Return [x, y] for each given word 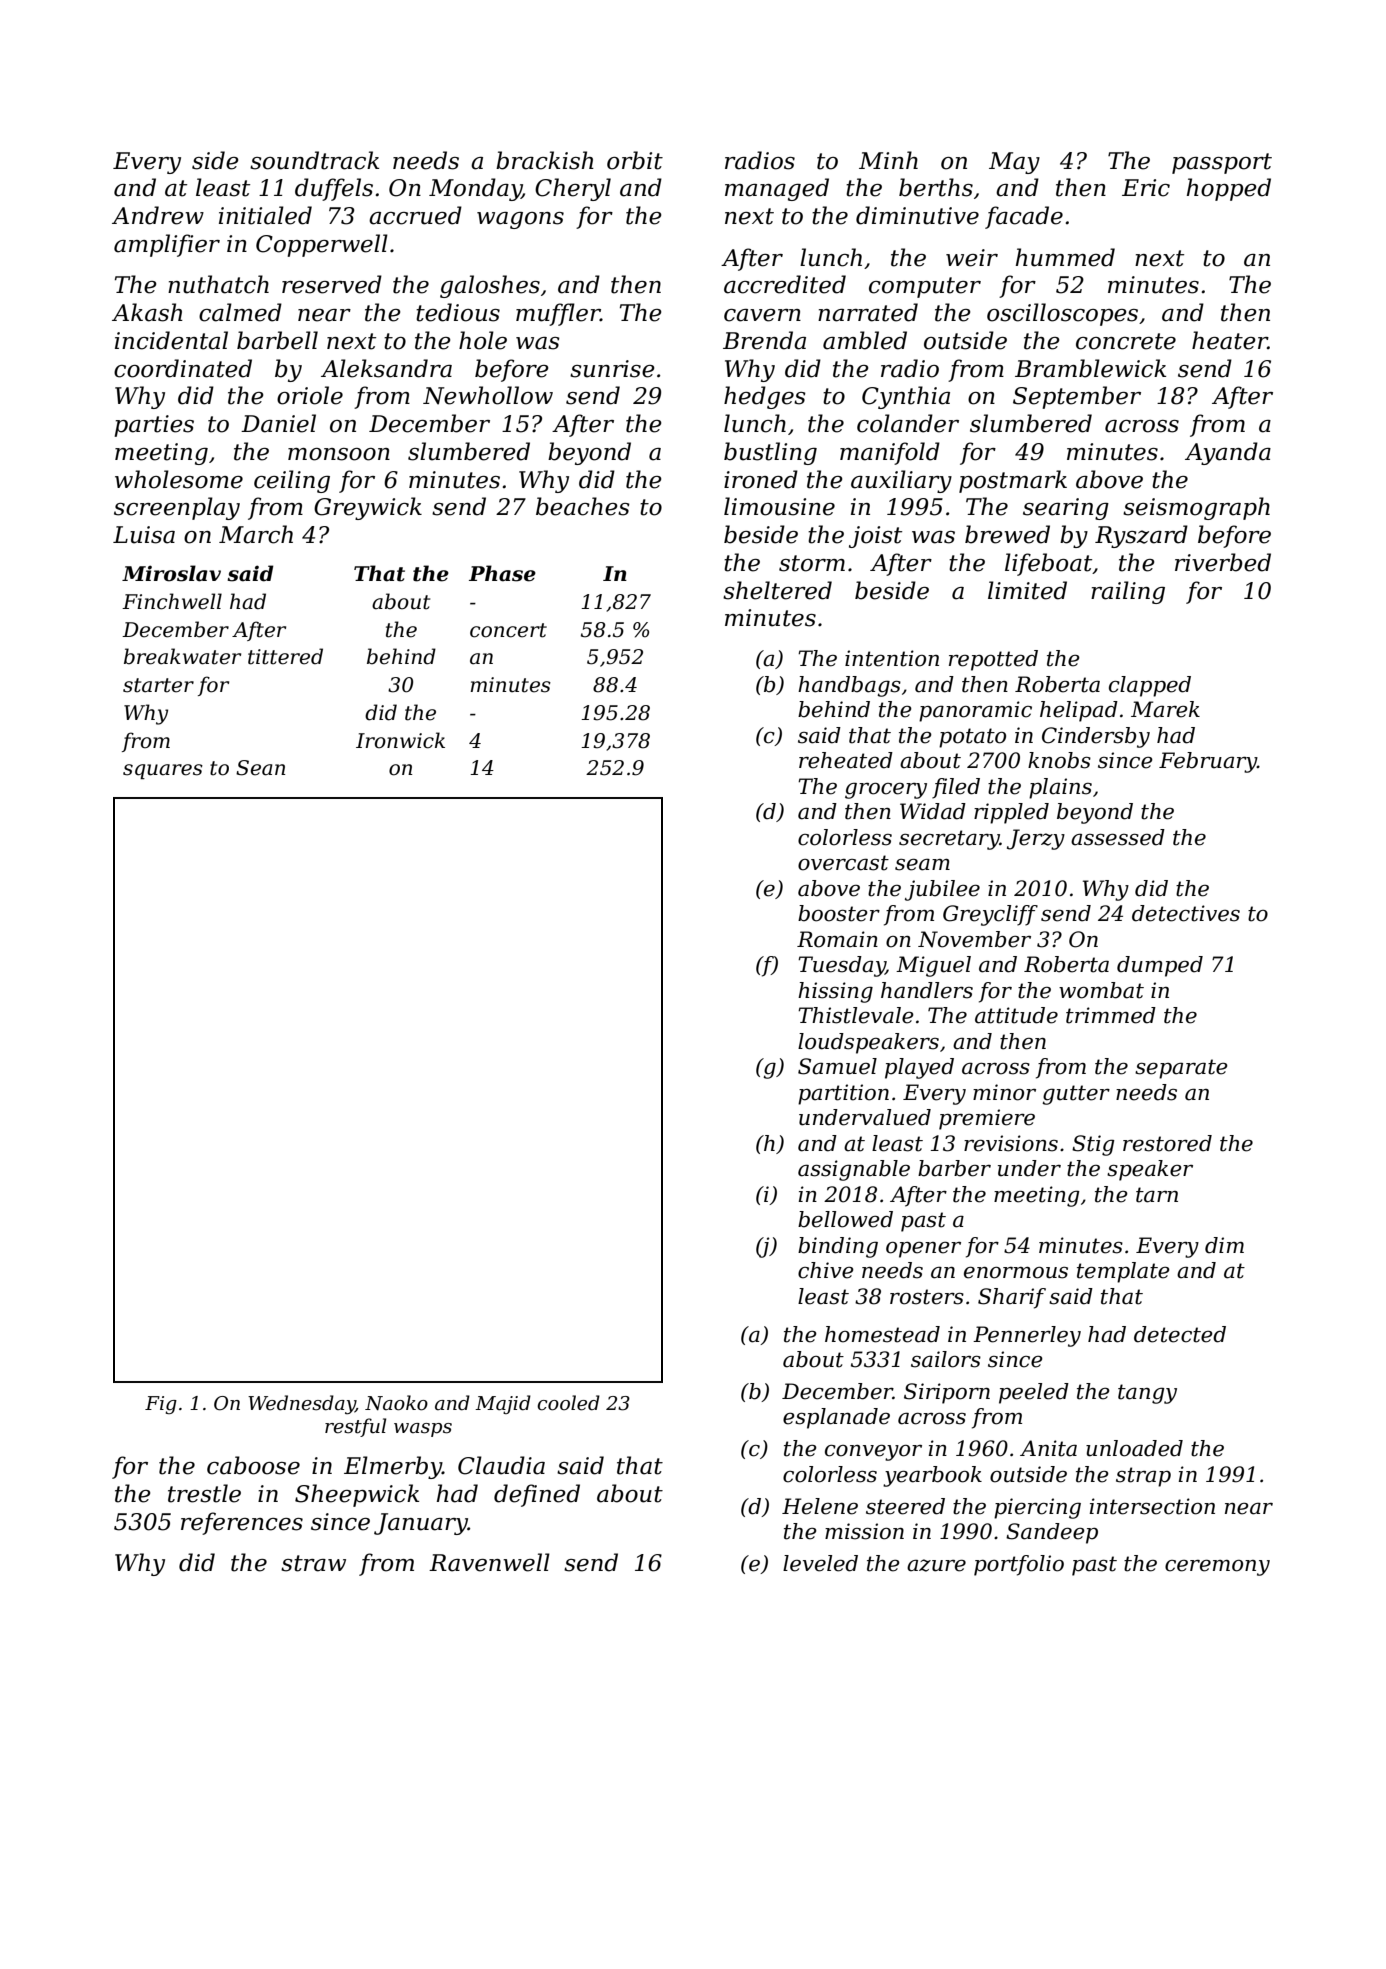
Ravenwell [489, 1562]
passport [1222, 163]
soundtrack [314, 160]
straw [313, 1563]
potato [972, 738]
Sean [260, 768]
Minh [888, 160]
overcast [843, 863]
